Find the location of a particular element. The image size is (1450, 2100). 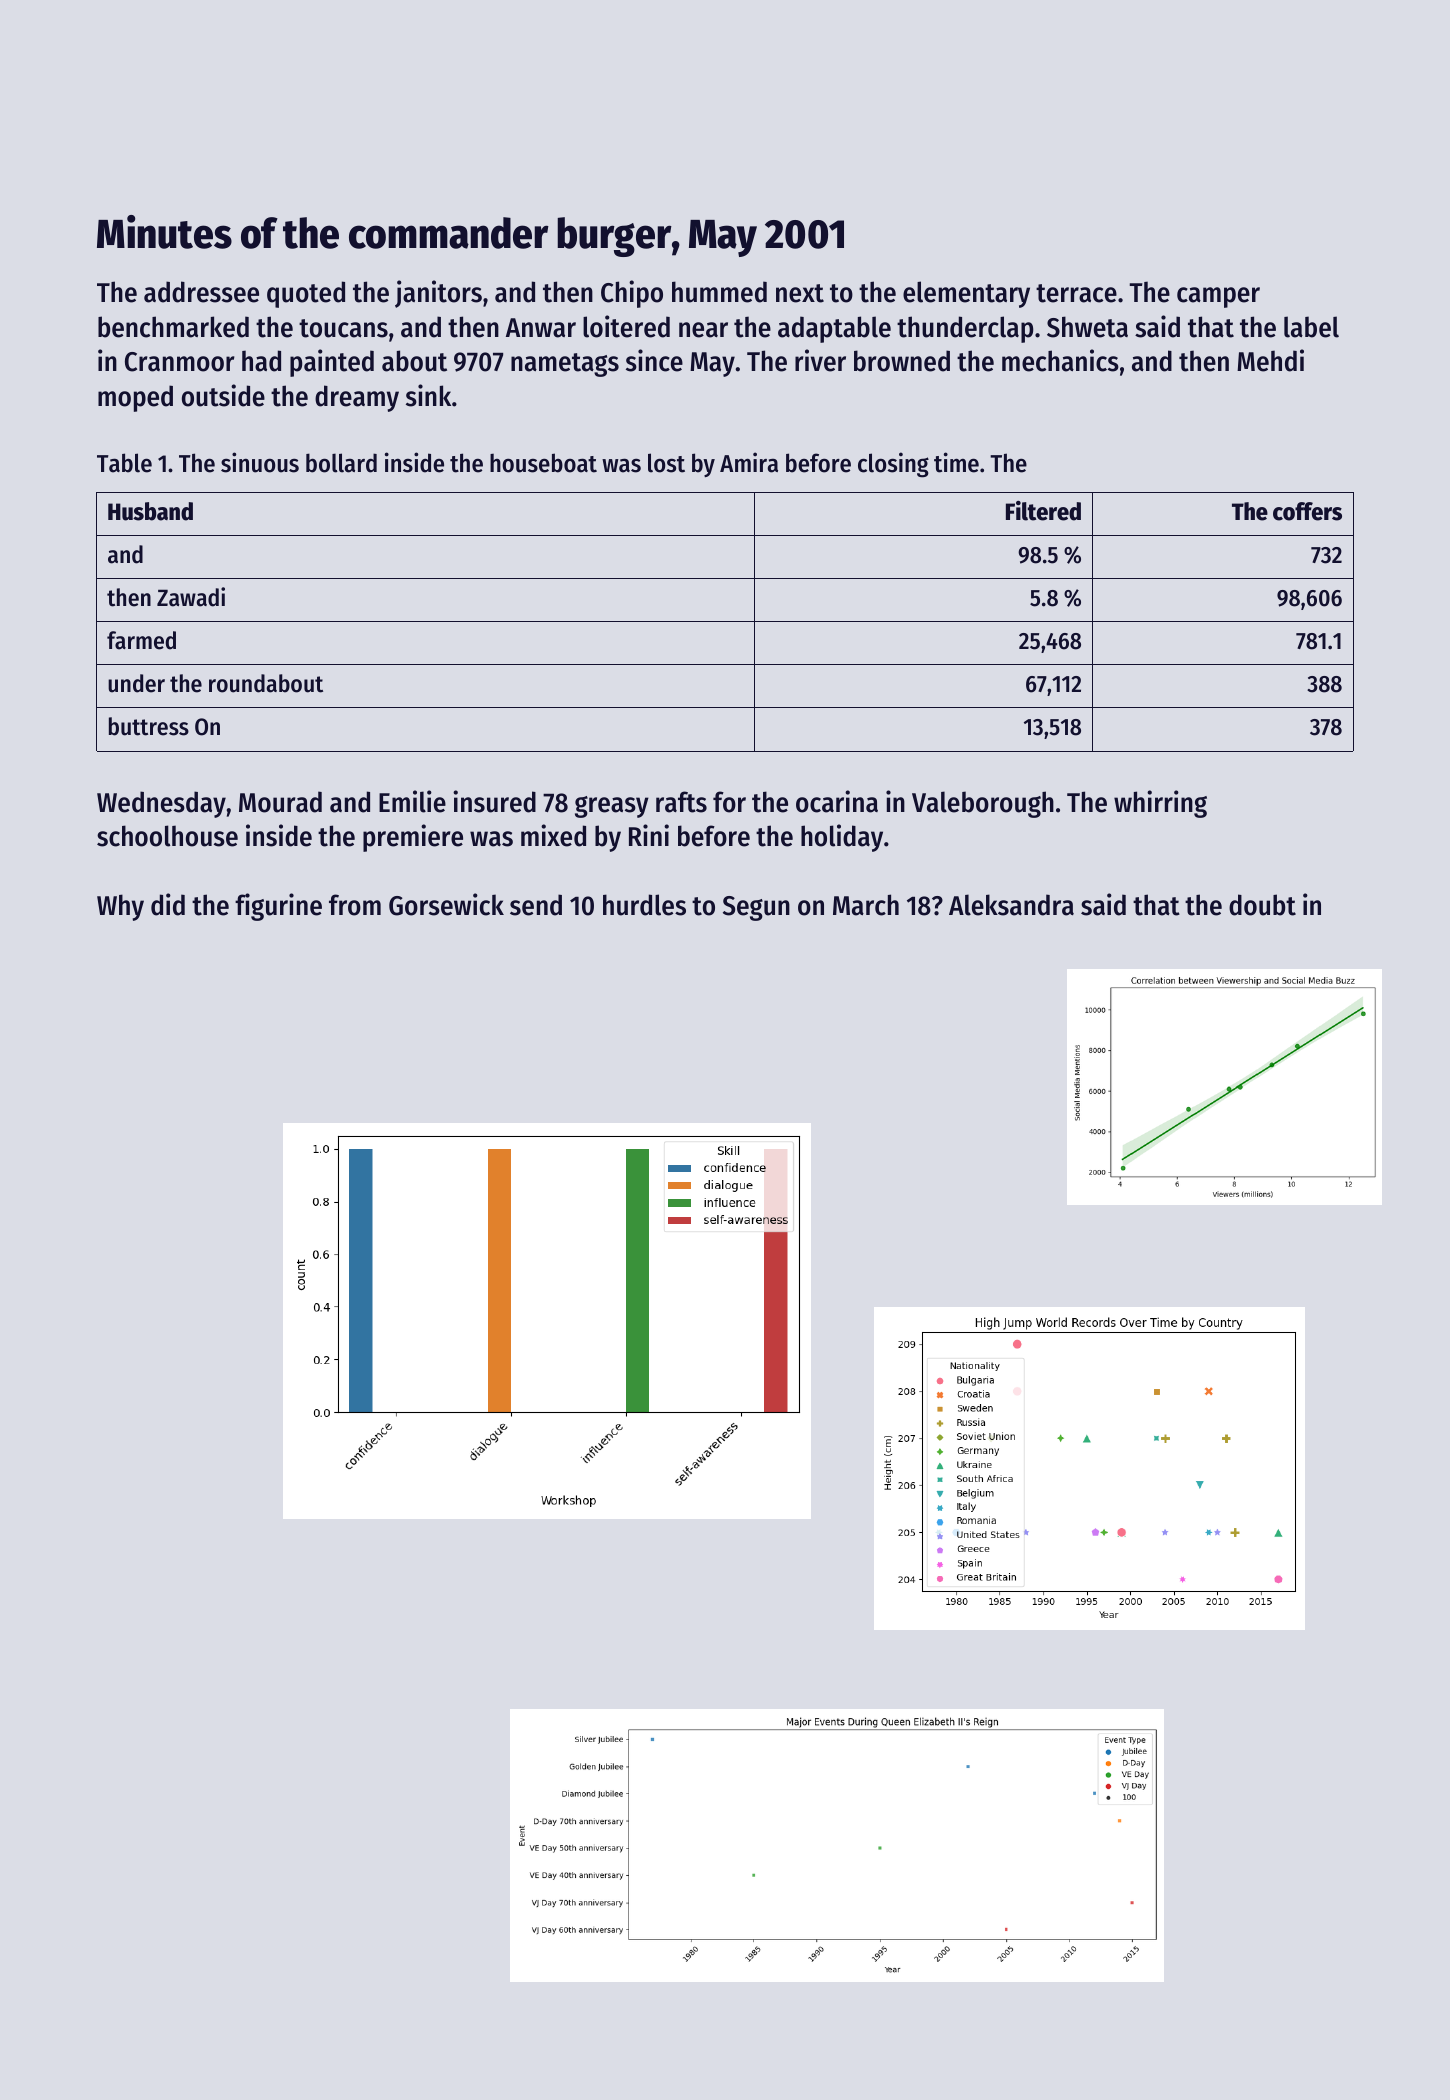

Husband is located at coordinates (150, 511).
